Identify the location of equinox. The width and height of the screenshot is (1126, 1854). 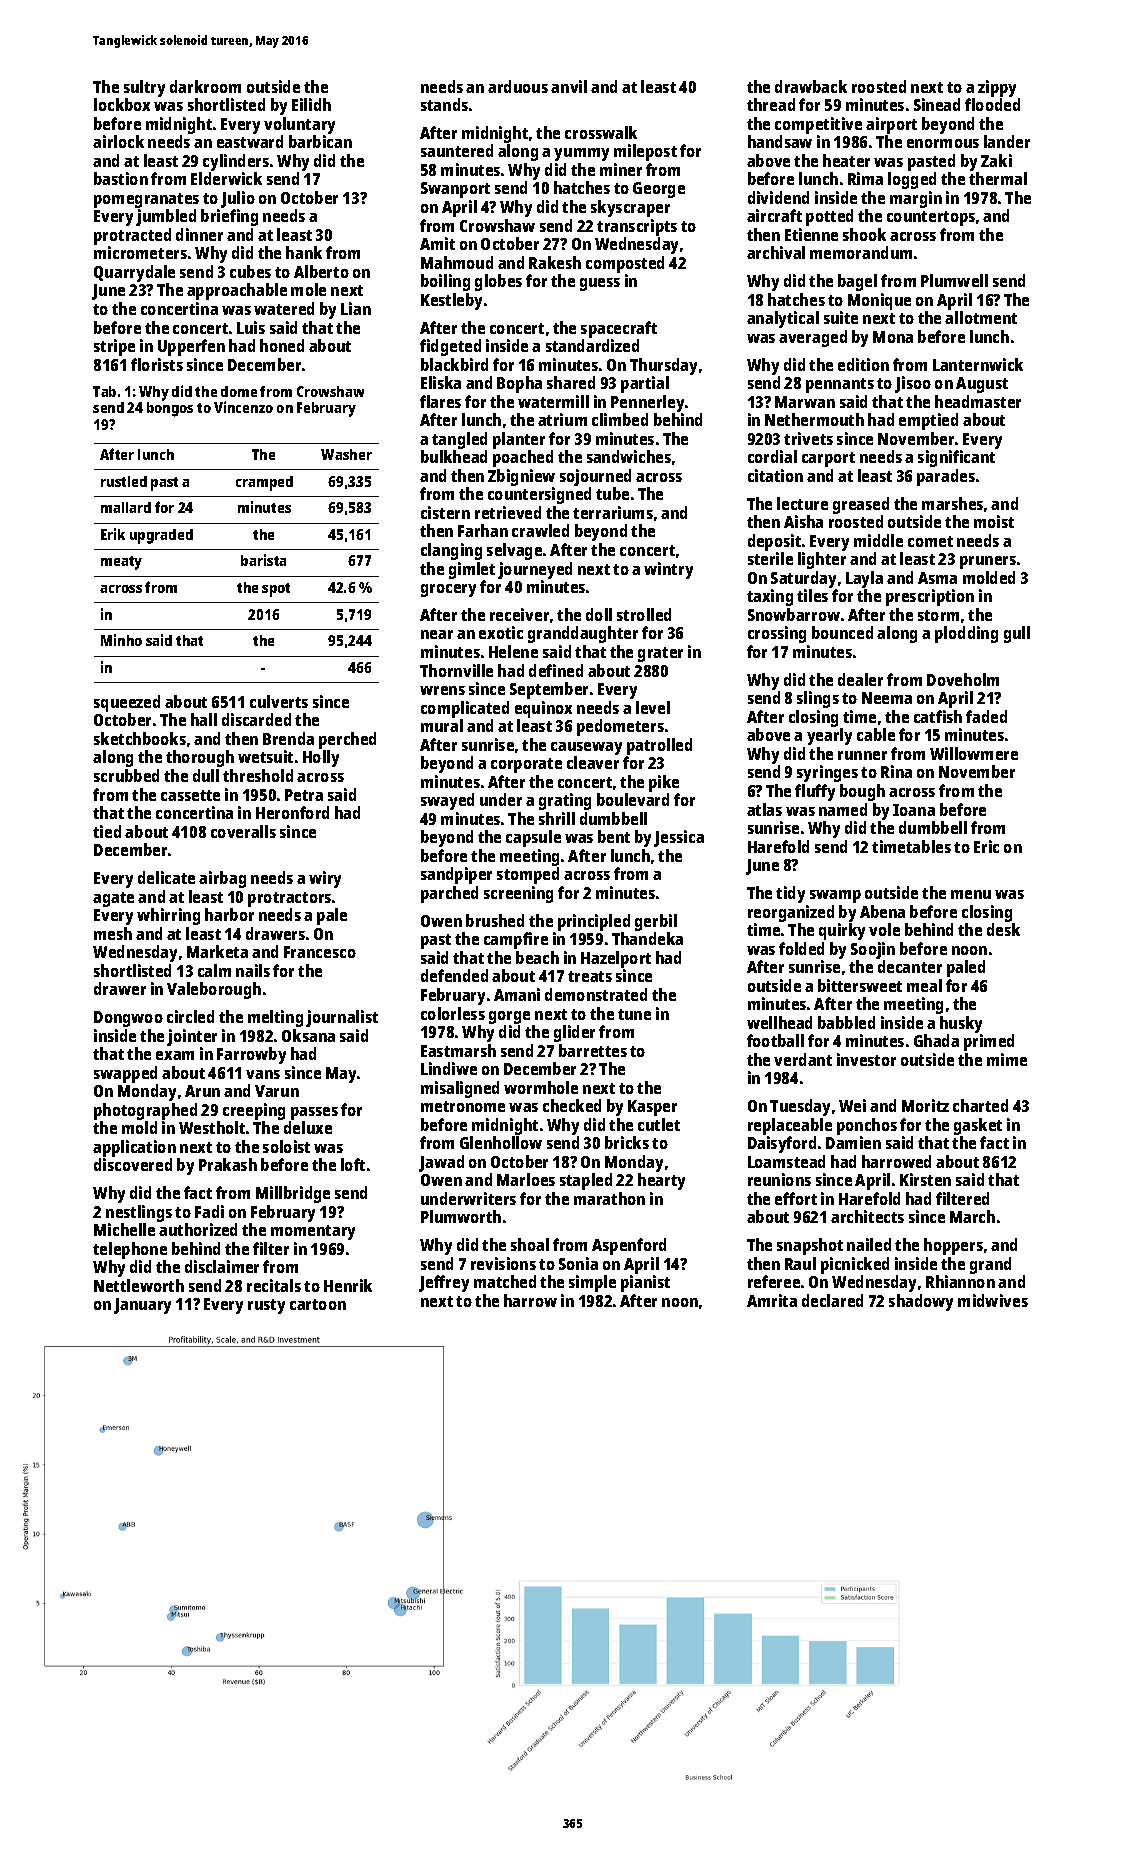
(543, 709).
